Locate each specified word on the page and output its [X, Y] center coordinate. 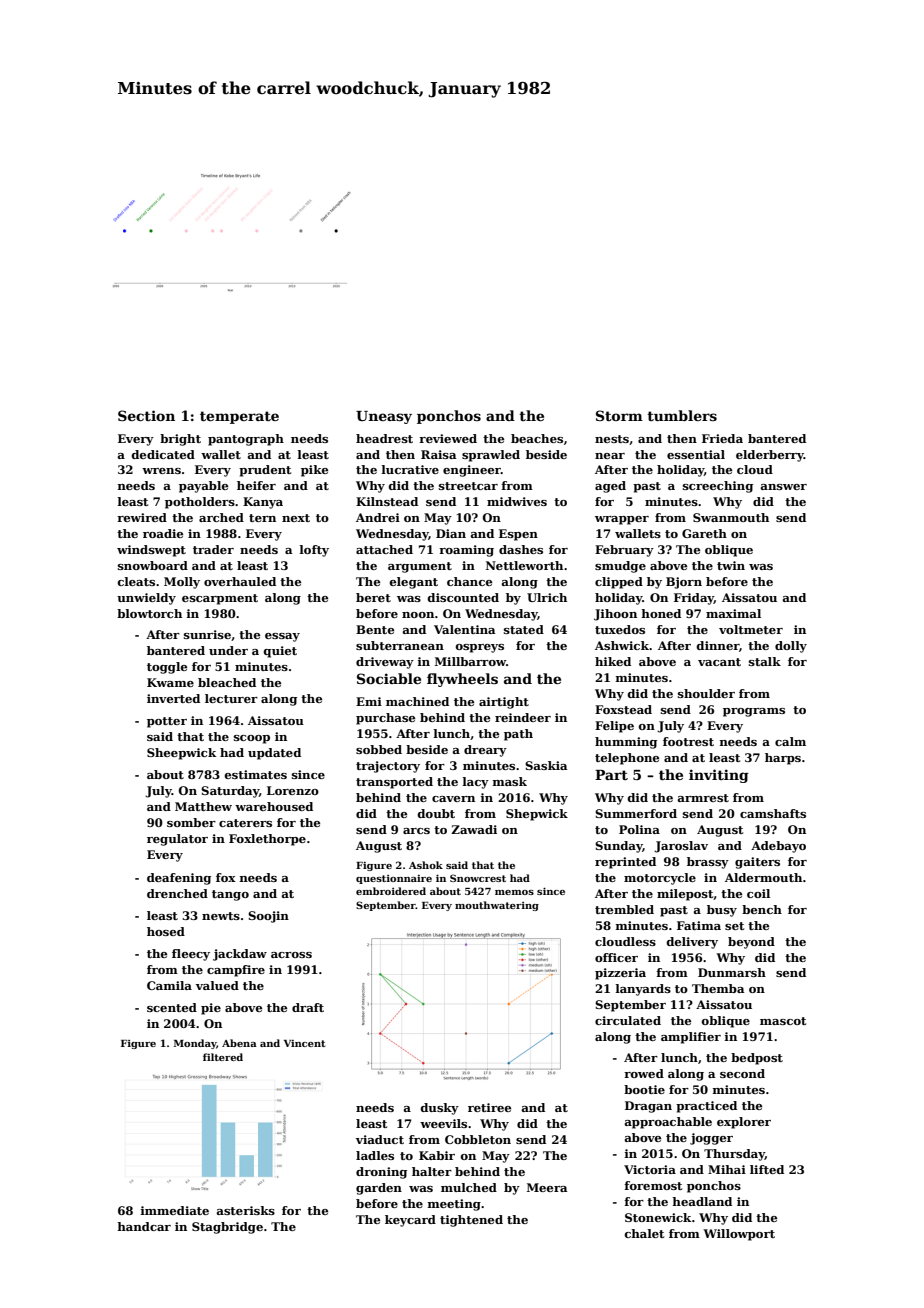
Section [146, 415]
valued [217, 985]
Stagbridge [227, 1228]
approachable [668, 1123]
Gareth [704, 533]
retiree [489, 1107]
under [228, 650]
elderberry [770, 456]
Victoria [650, 1169]
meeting [454, 1205]
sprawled [491, 456]
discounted [463, 597]
